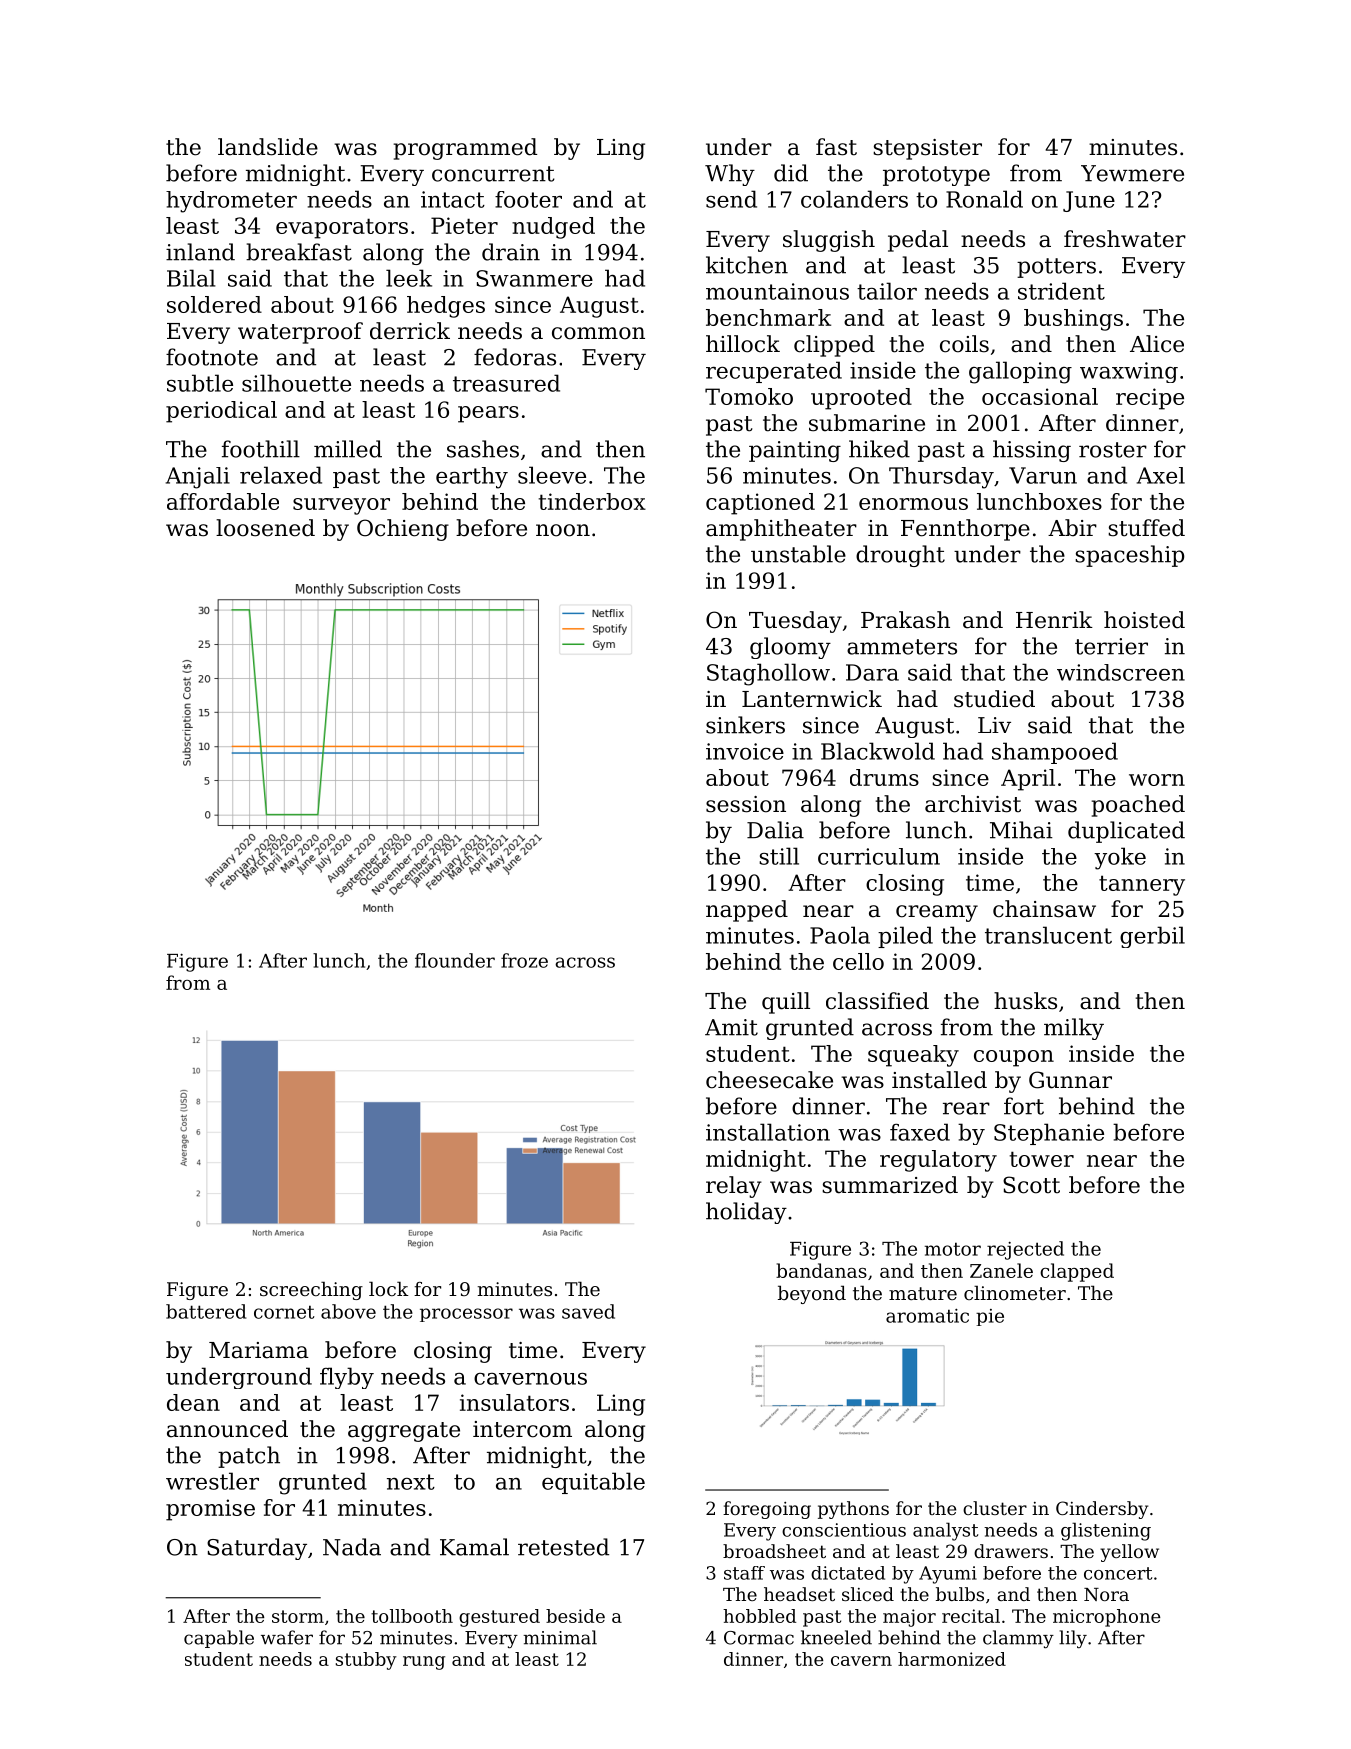 The height and width of the document is (1749, 1351). I want to click on occasional, so click(1040, 396).
